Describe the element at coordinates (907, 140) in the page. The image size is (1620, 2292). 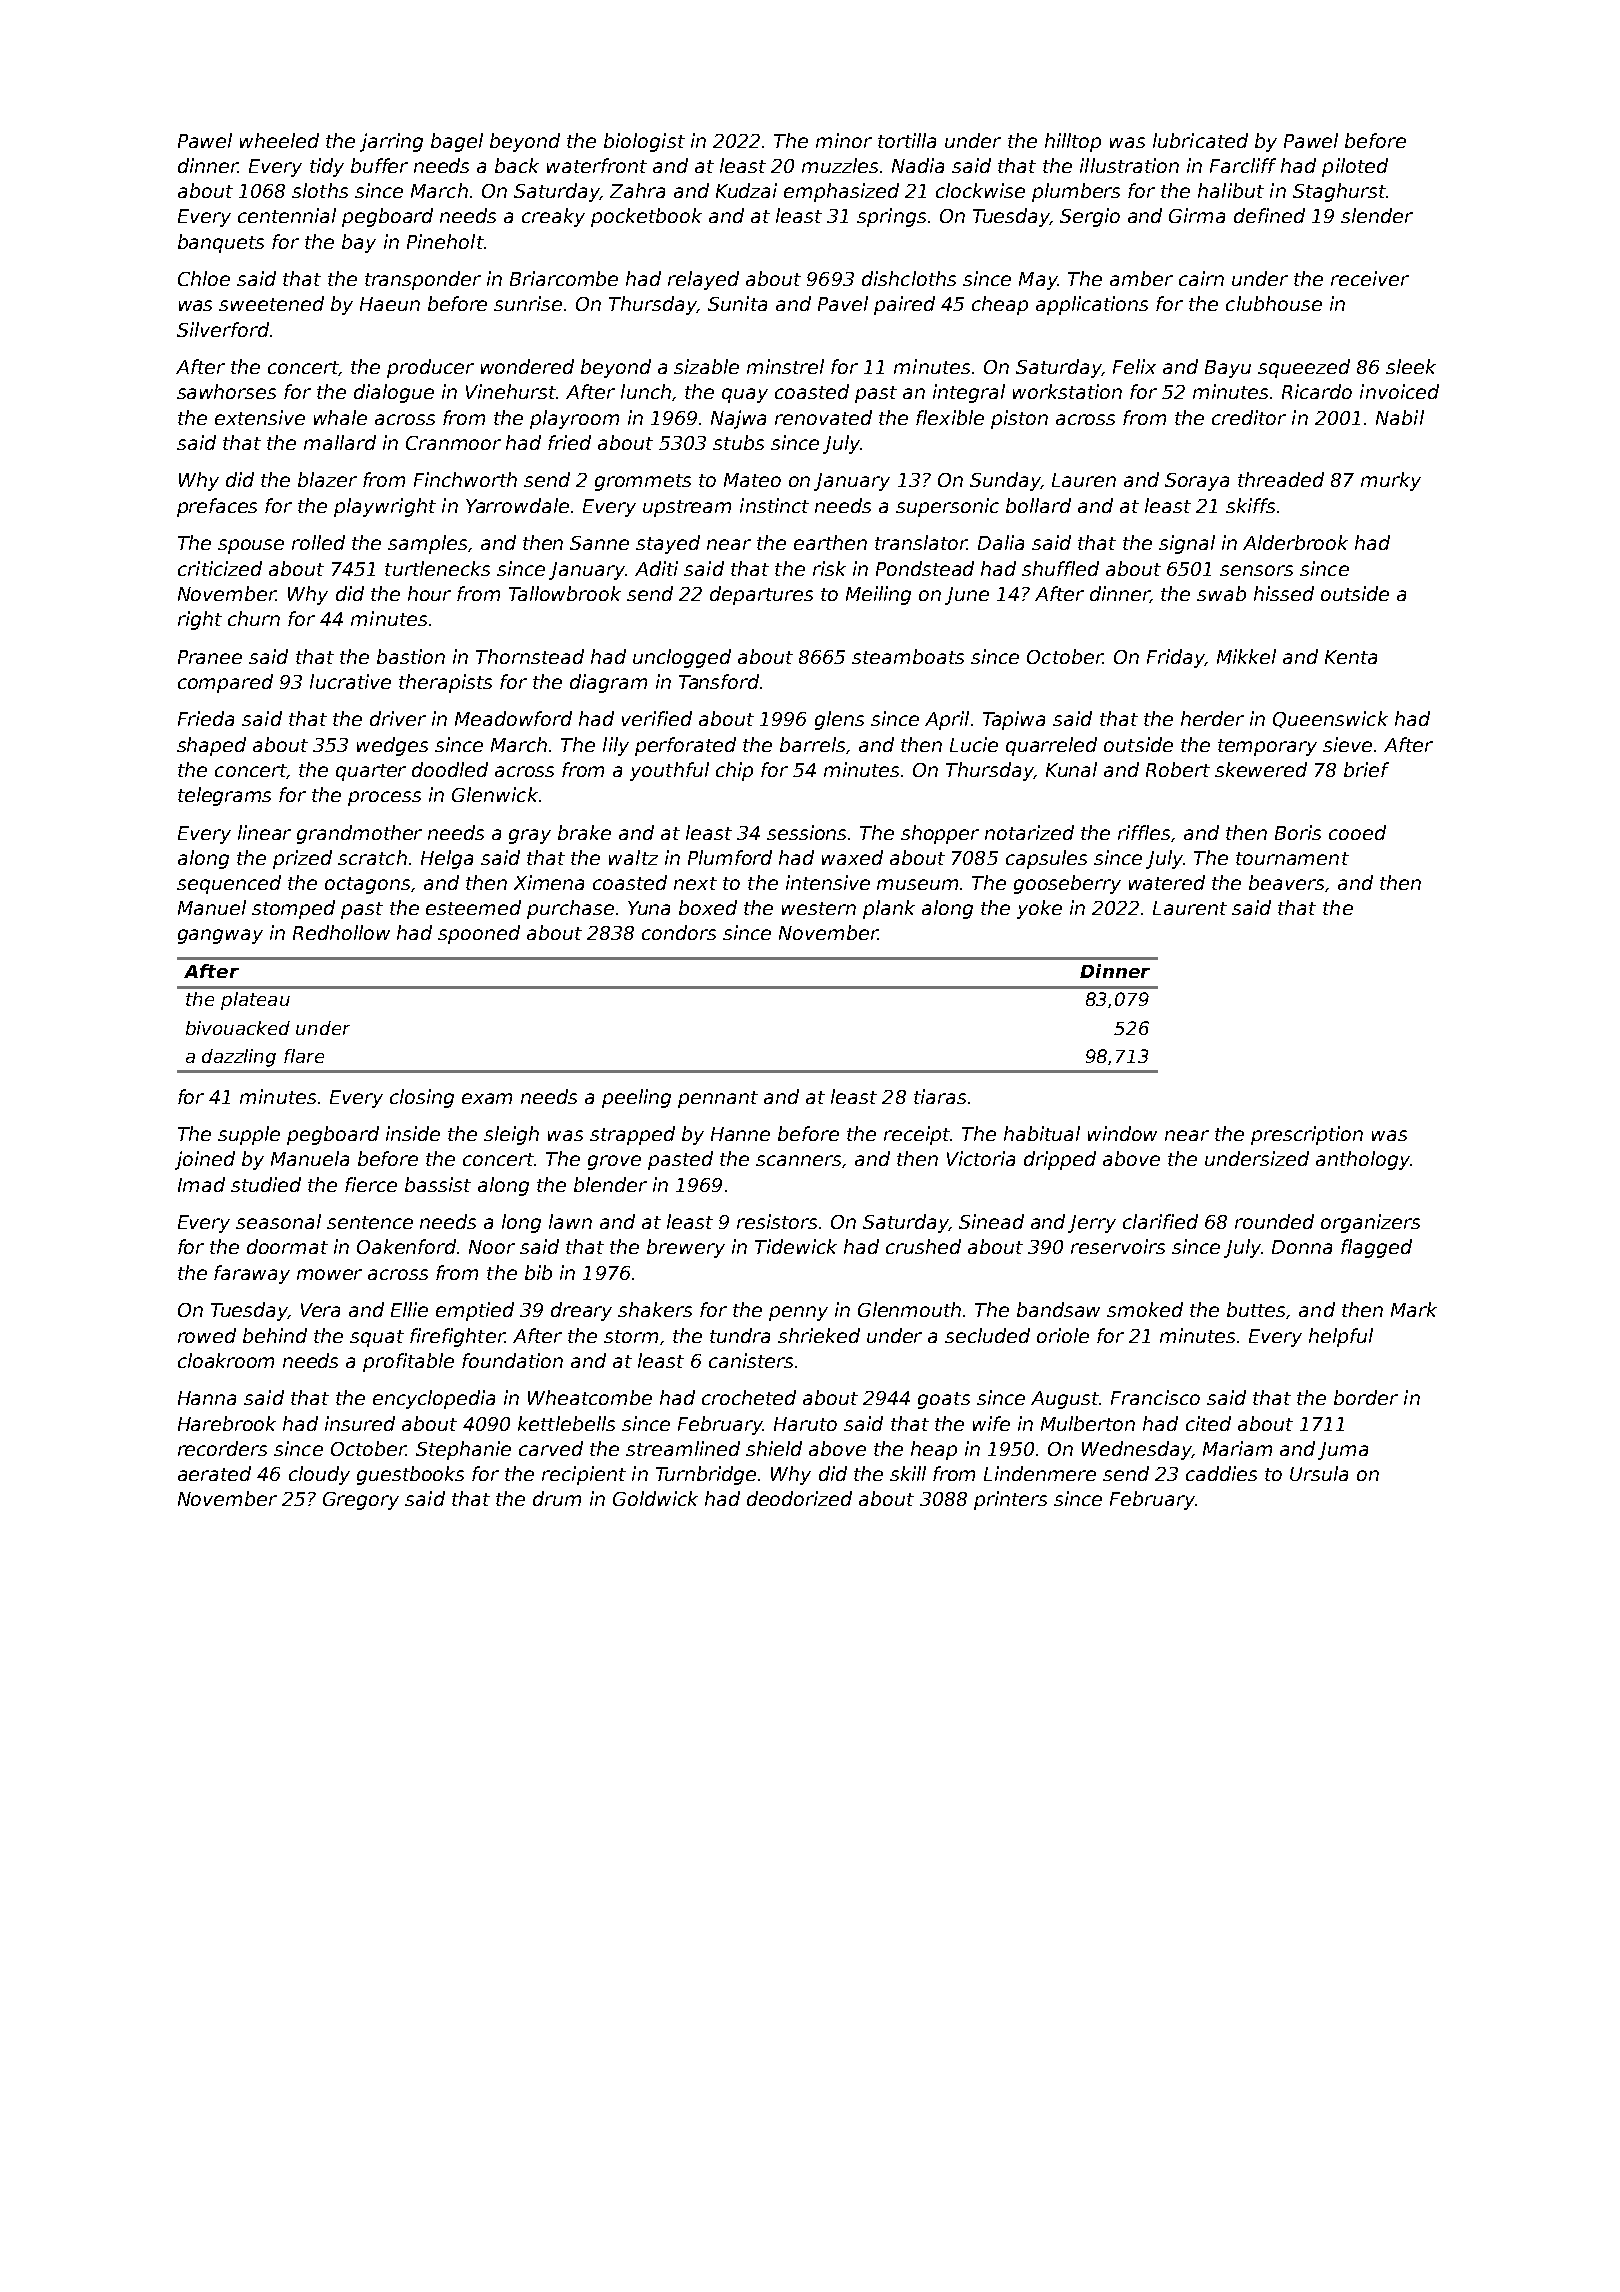
I see `tortilla` at that location.
